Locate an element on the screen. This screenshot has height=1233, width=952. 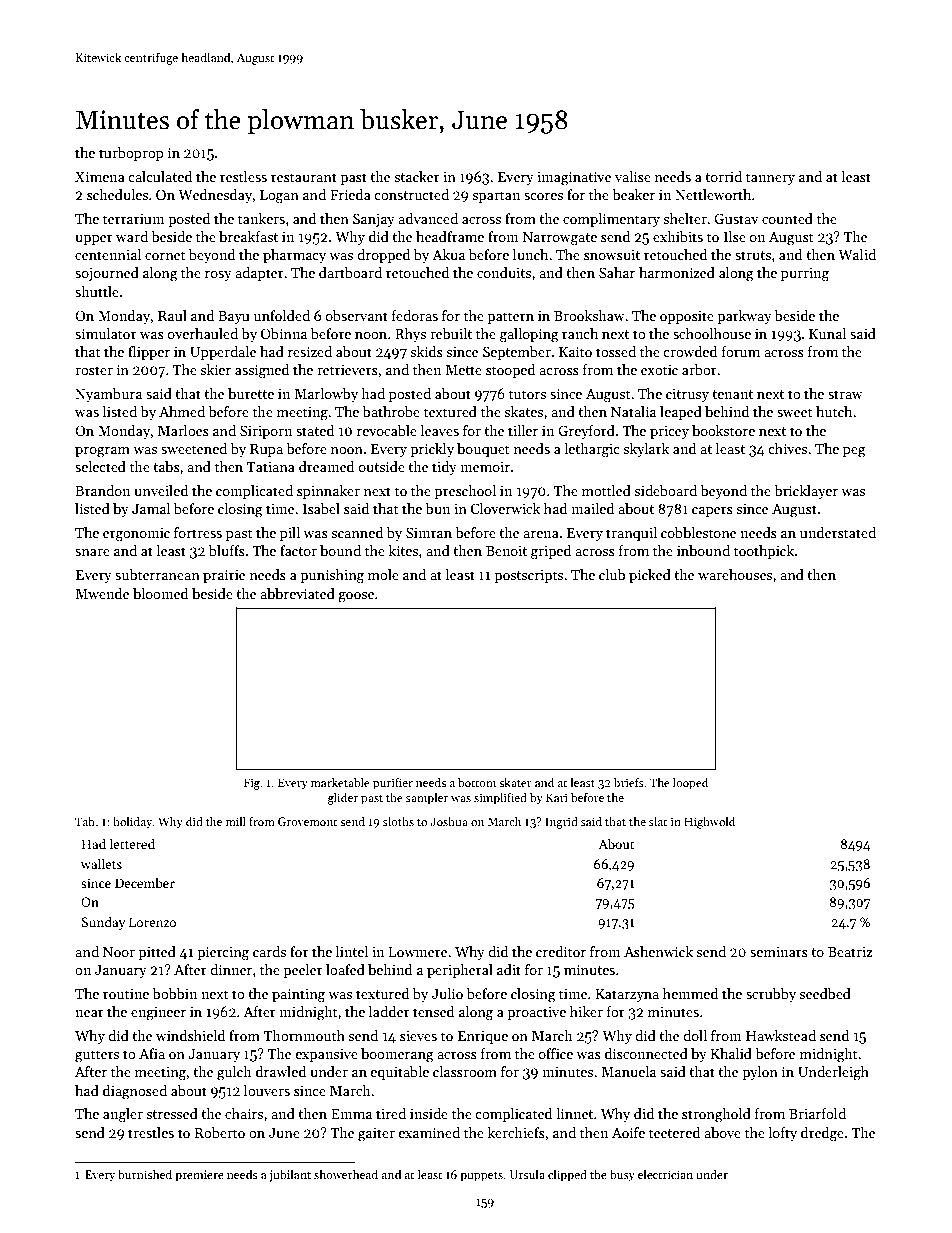
holiday is located at coordinates (132, 823).
